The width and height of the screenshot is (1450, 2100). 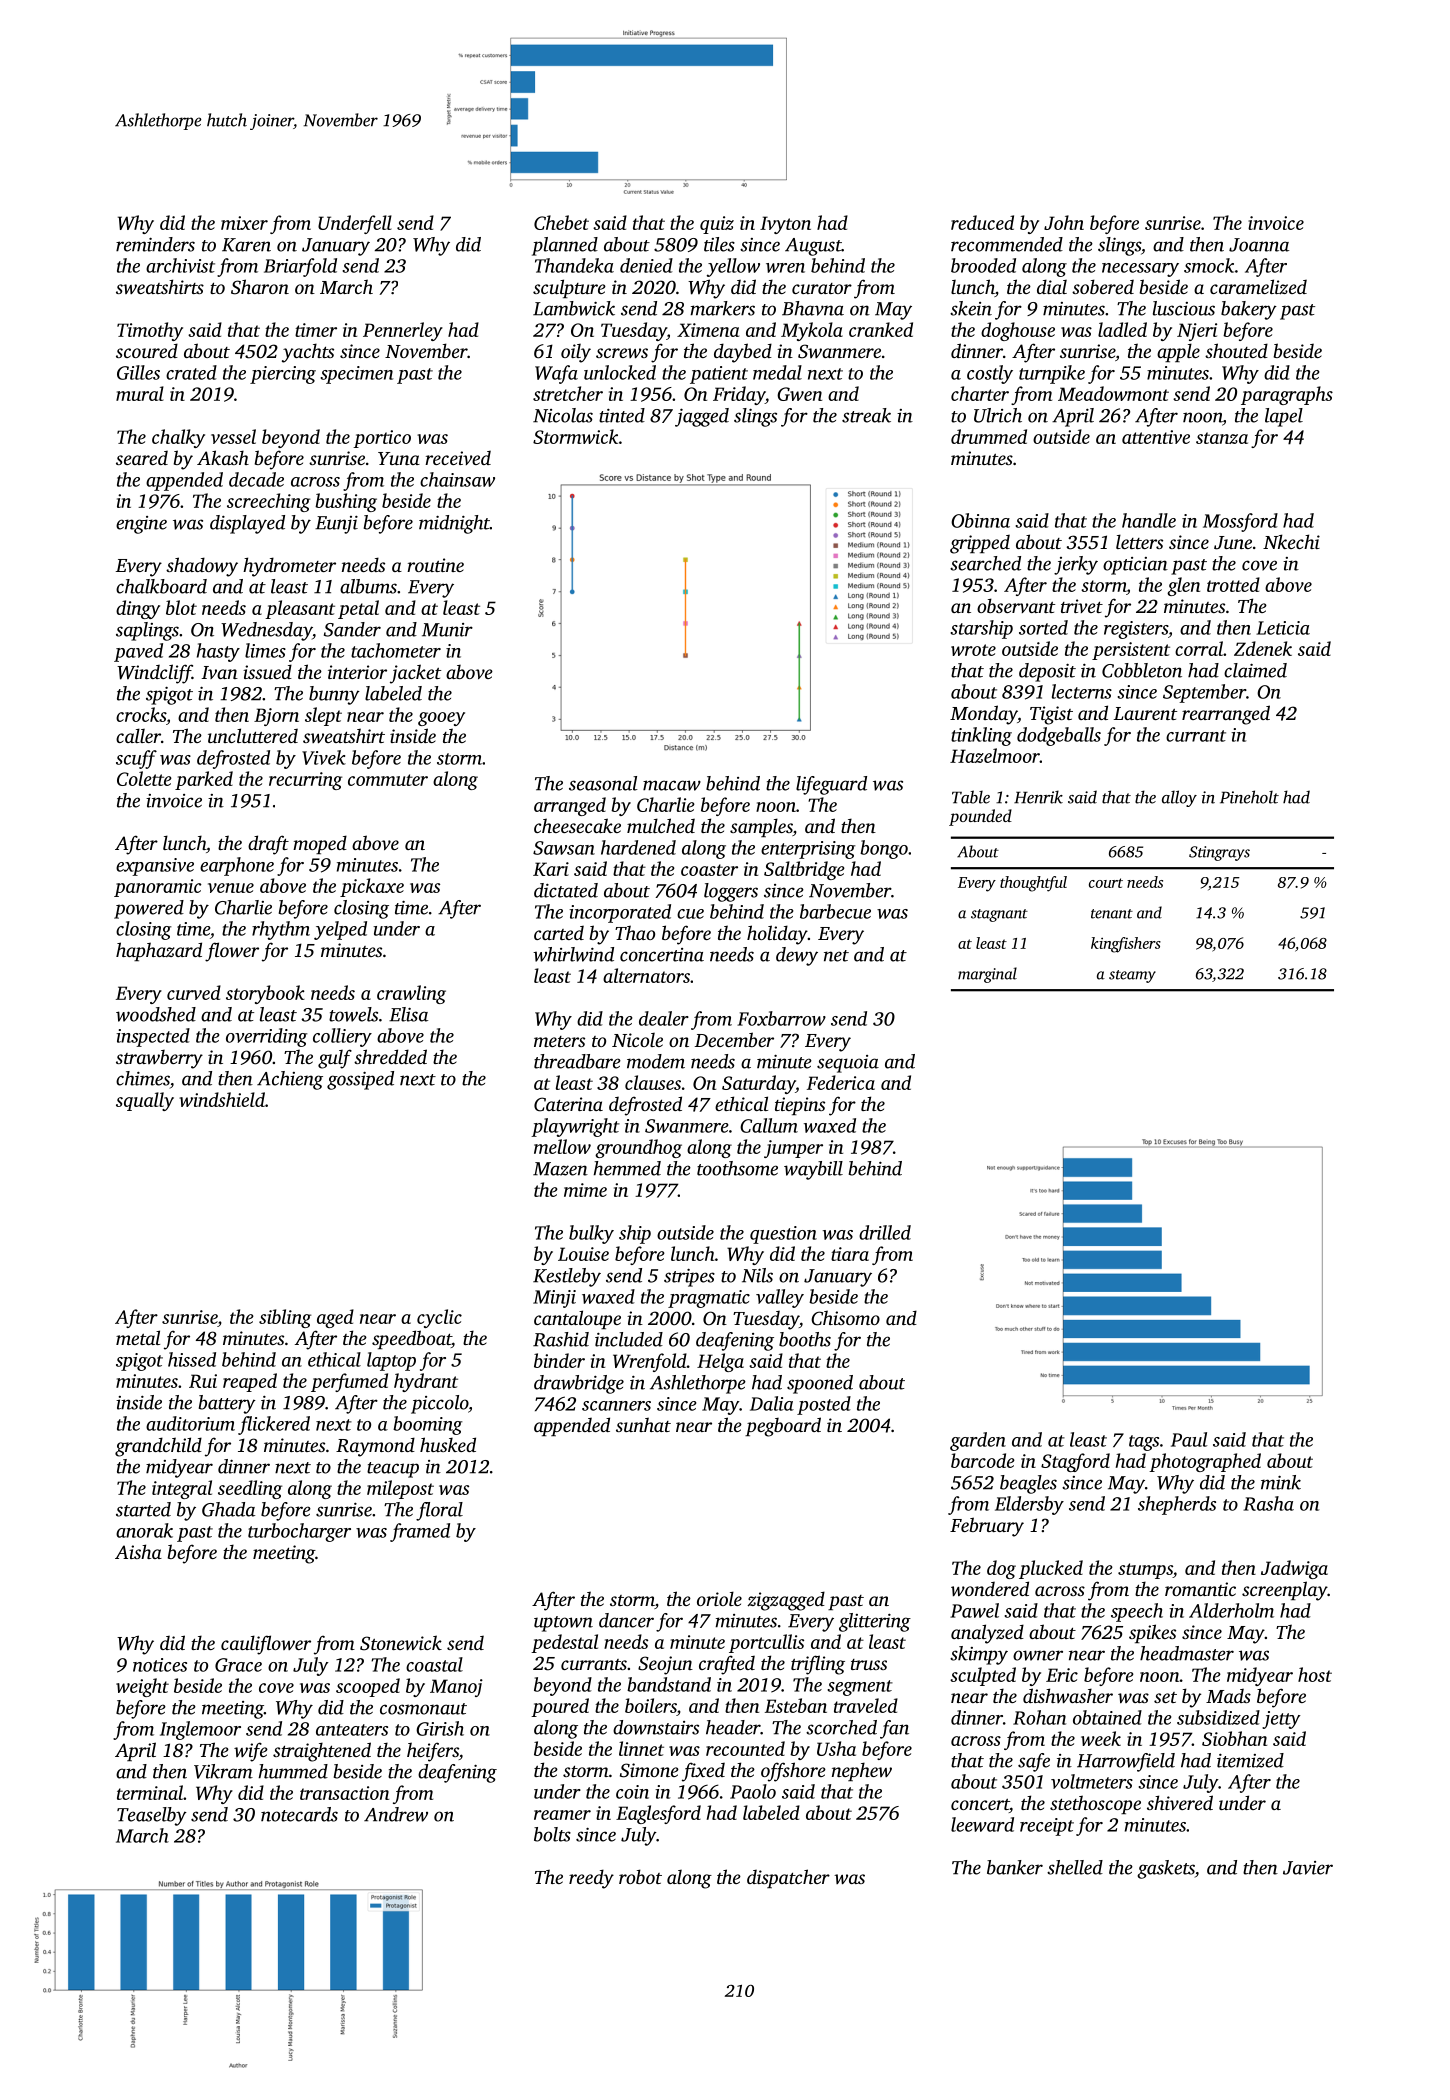 What do you see at coordinates (152, 1816) in the screenshot?
I see `Teaselby` at bounding box center [152, 1816].
